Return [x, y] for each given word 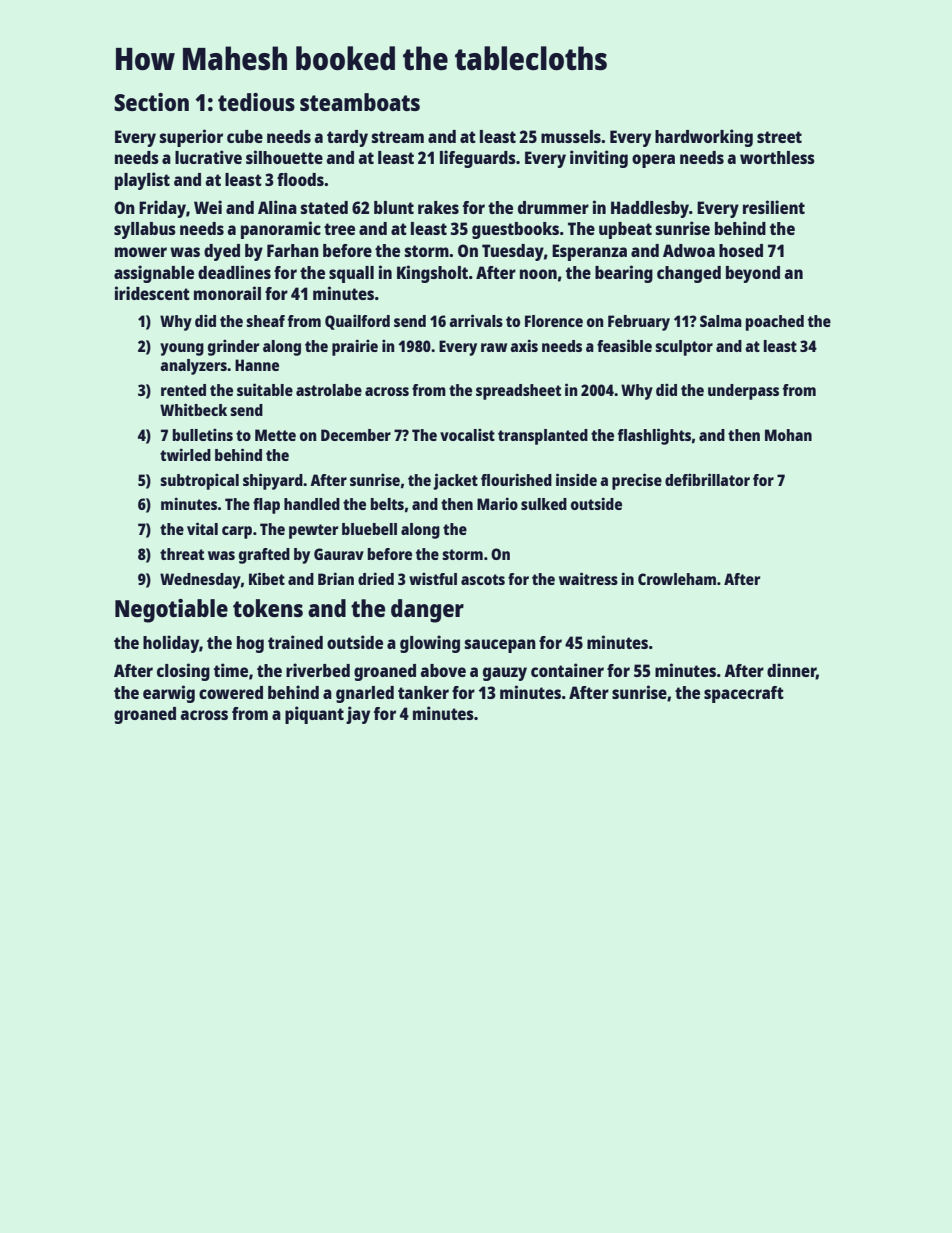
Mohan [788, 435]
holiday [171, 644]
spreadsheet [518, 392]
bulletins [203, 434]
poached [775, 323]
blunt [394, 207]
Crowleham [677, 579]
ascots [483, 579]
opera [653, 161]
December [356, 435]
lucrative [208, 157]
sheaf [265, 321]
